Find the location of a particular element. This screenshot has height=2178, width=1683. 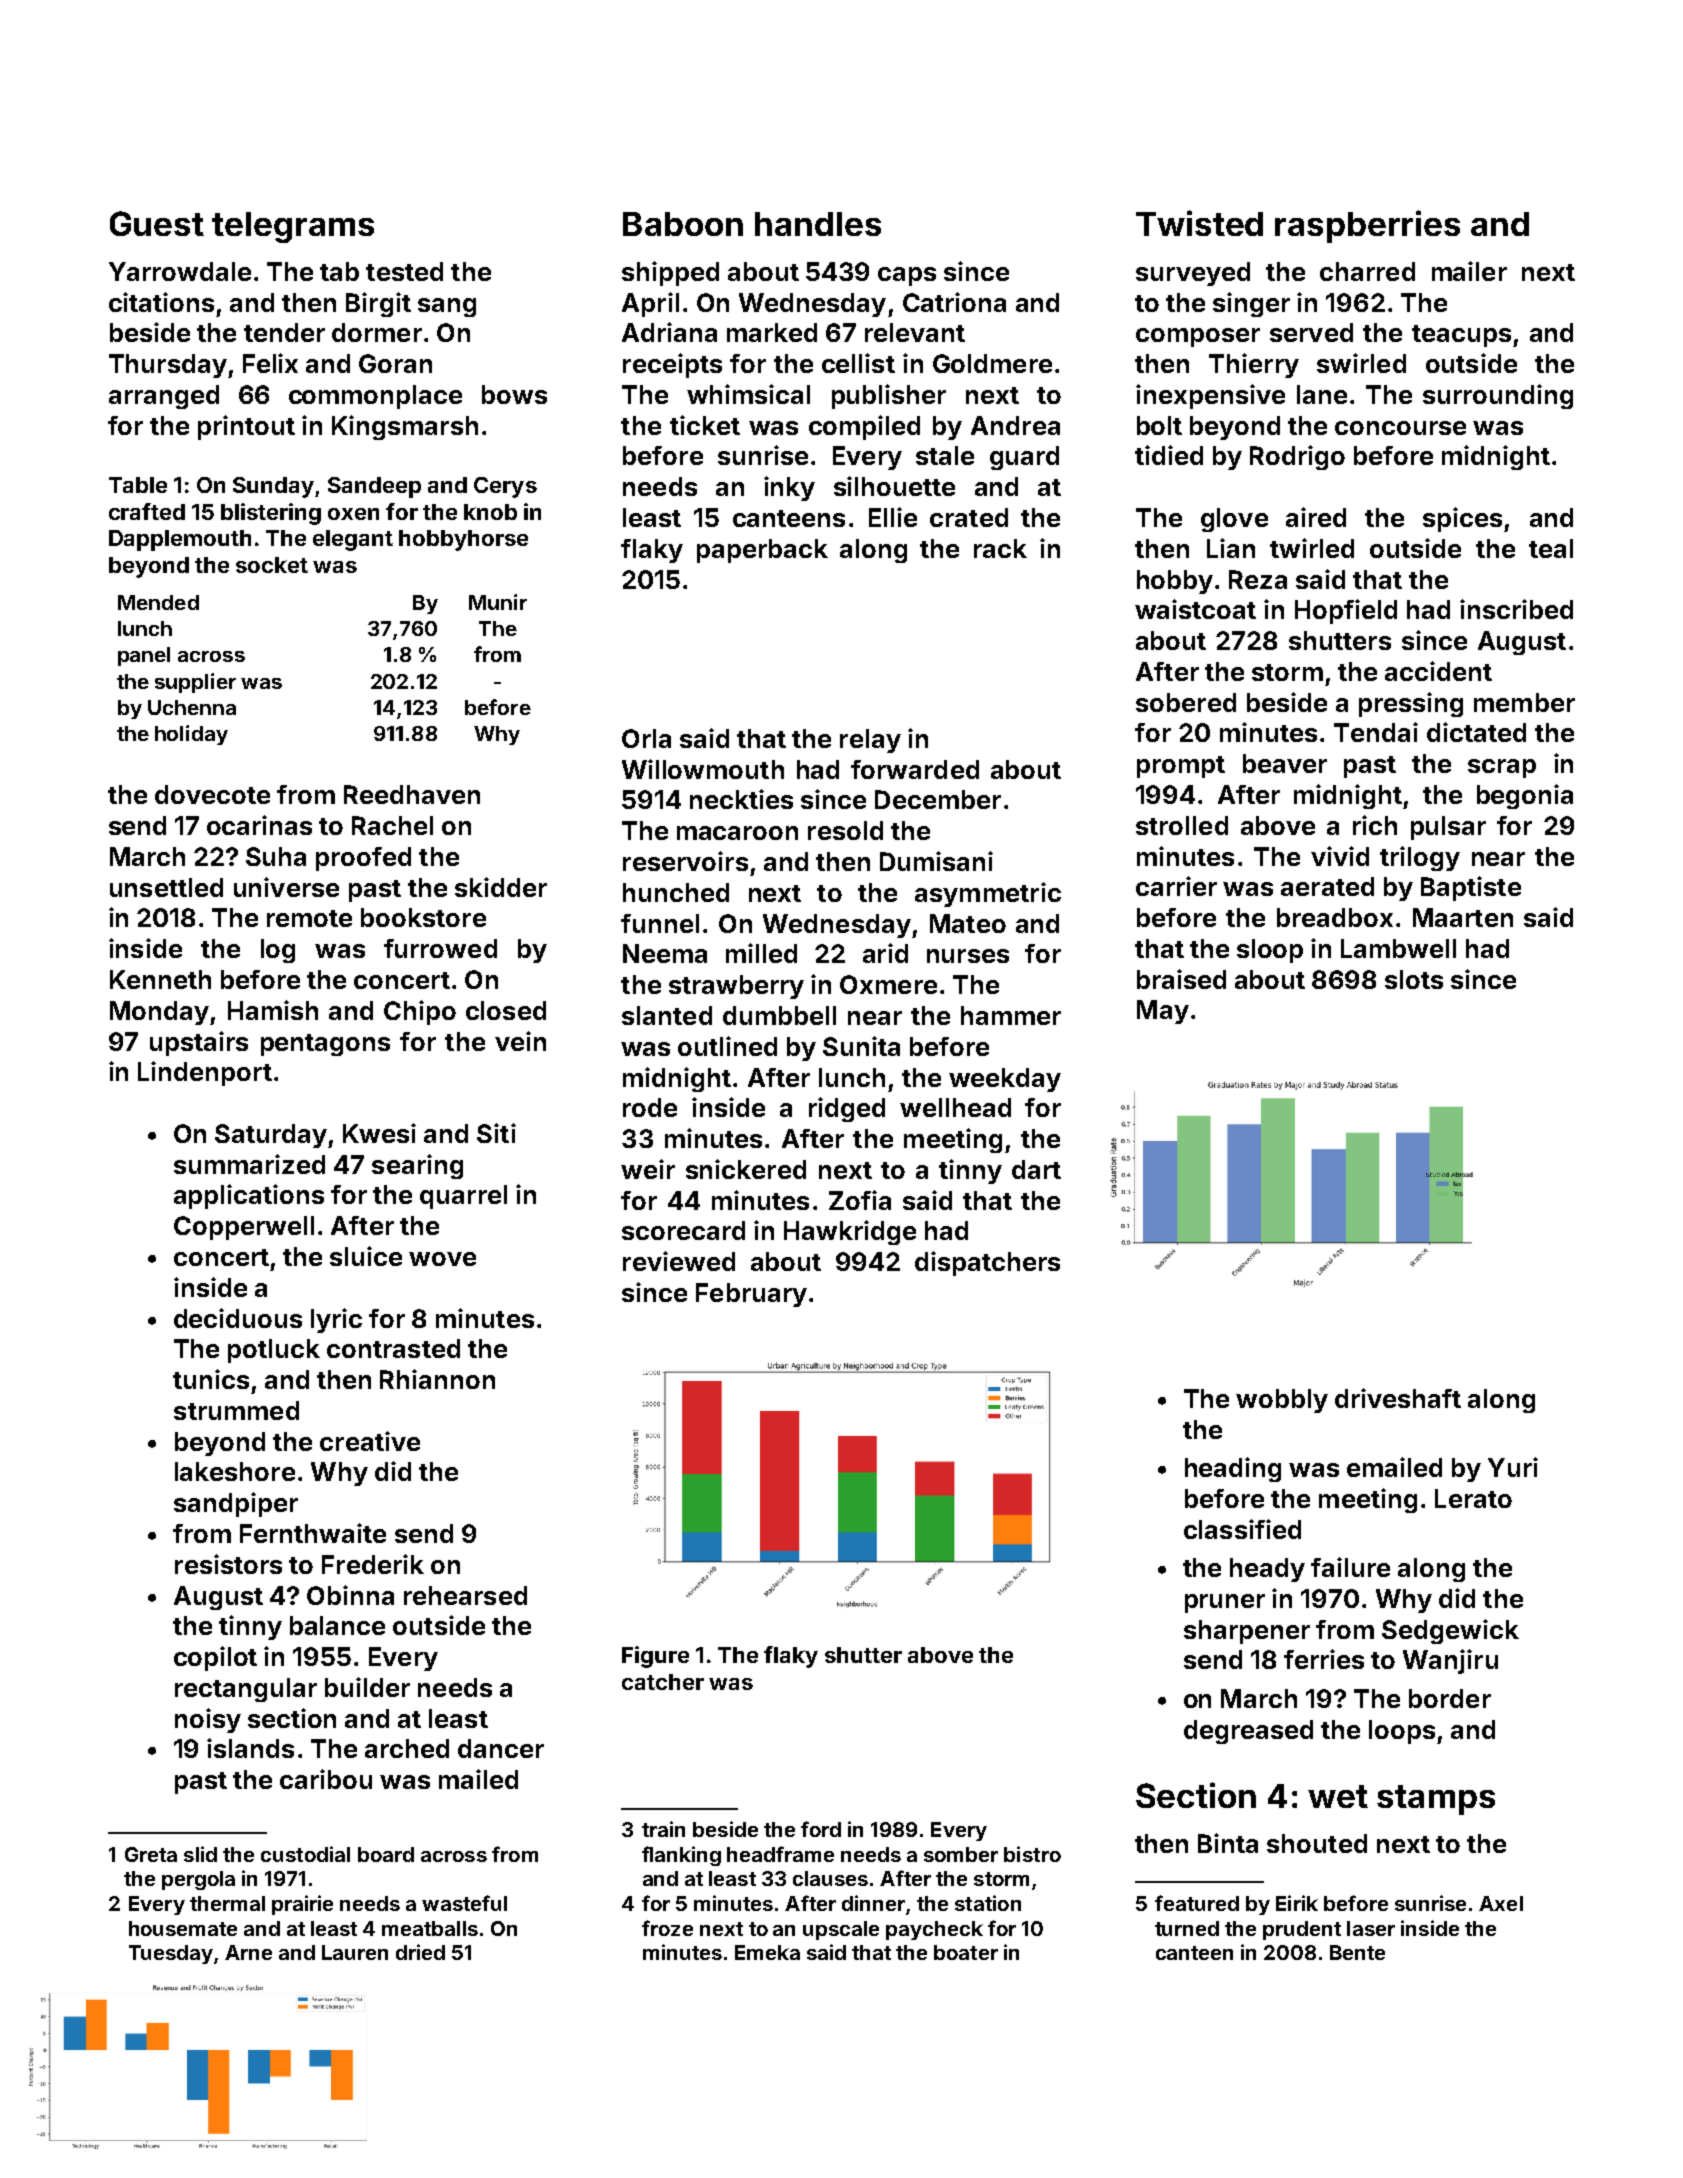

Birgit is located at coordinates (378, 304).
